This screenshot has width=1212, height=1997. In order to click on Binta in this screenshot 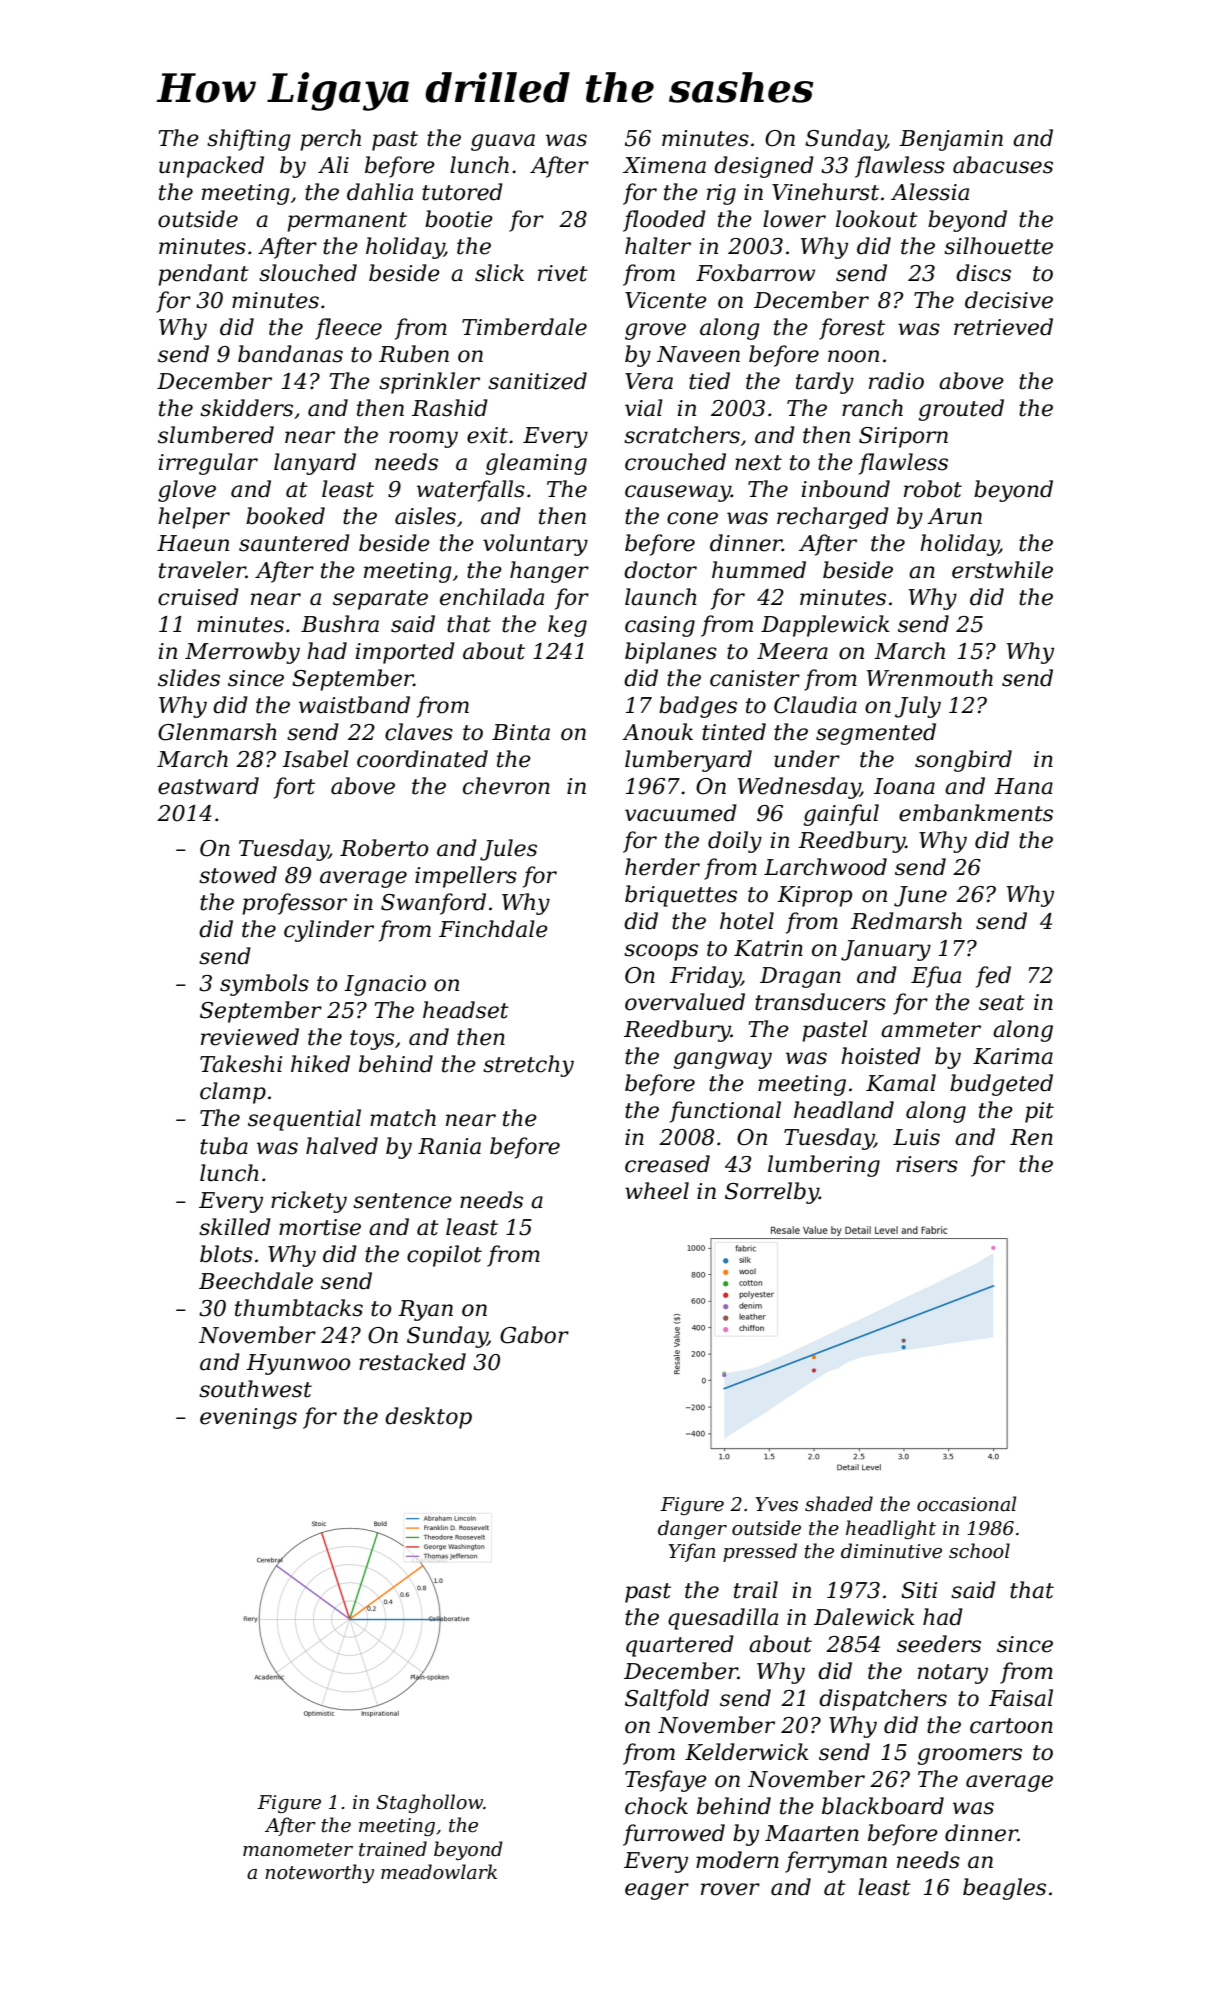, I will do `click(521, 732)`.
